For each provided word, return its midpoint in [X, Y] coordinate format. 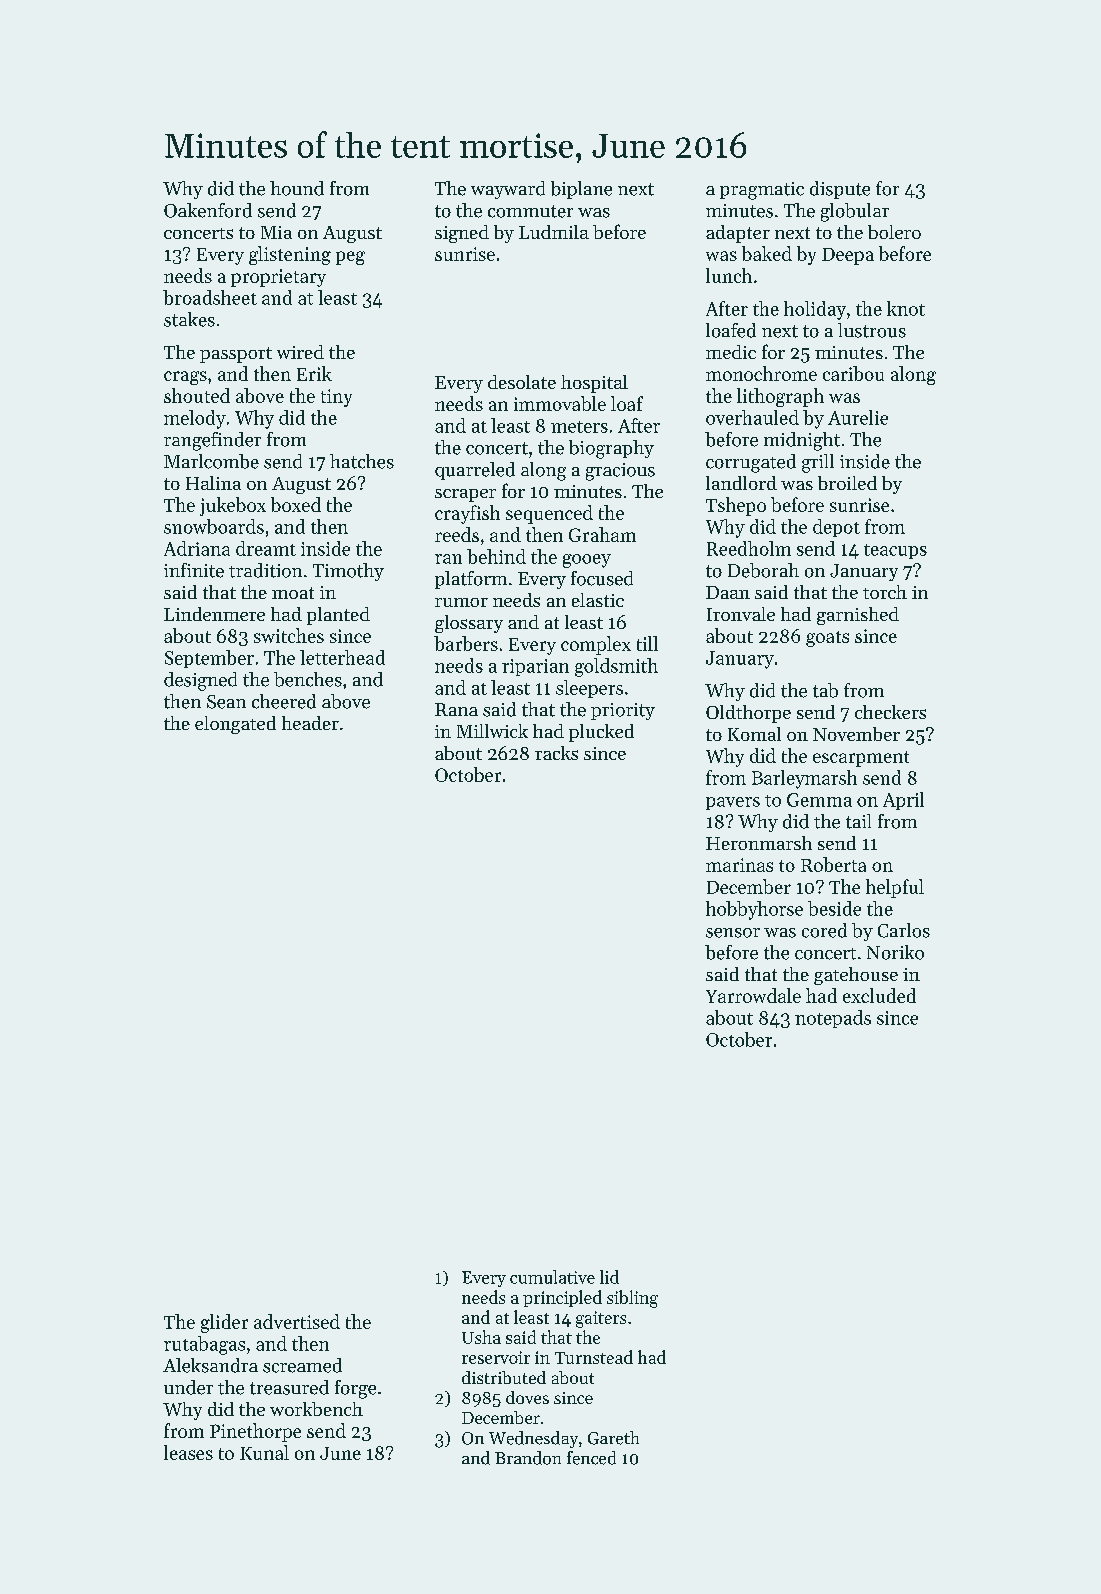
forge [355, 1389]
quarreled [475, 471]
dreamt [266, 548]
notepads [833, 1019]
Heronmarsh [759, 843]
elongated [235, 725]
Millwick [492, 731]
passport [236, 355]
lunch [729, 275]
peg [350, 258]
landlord [741, 483]
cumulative [552, 1277]
